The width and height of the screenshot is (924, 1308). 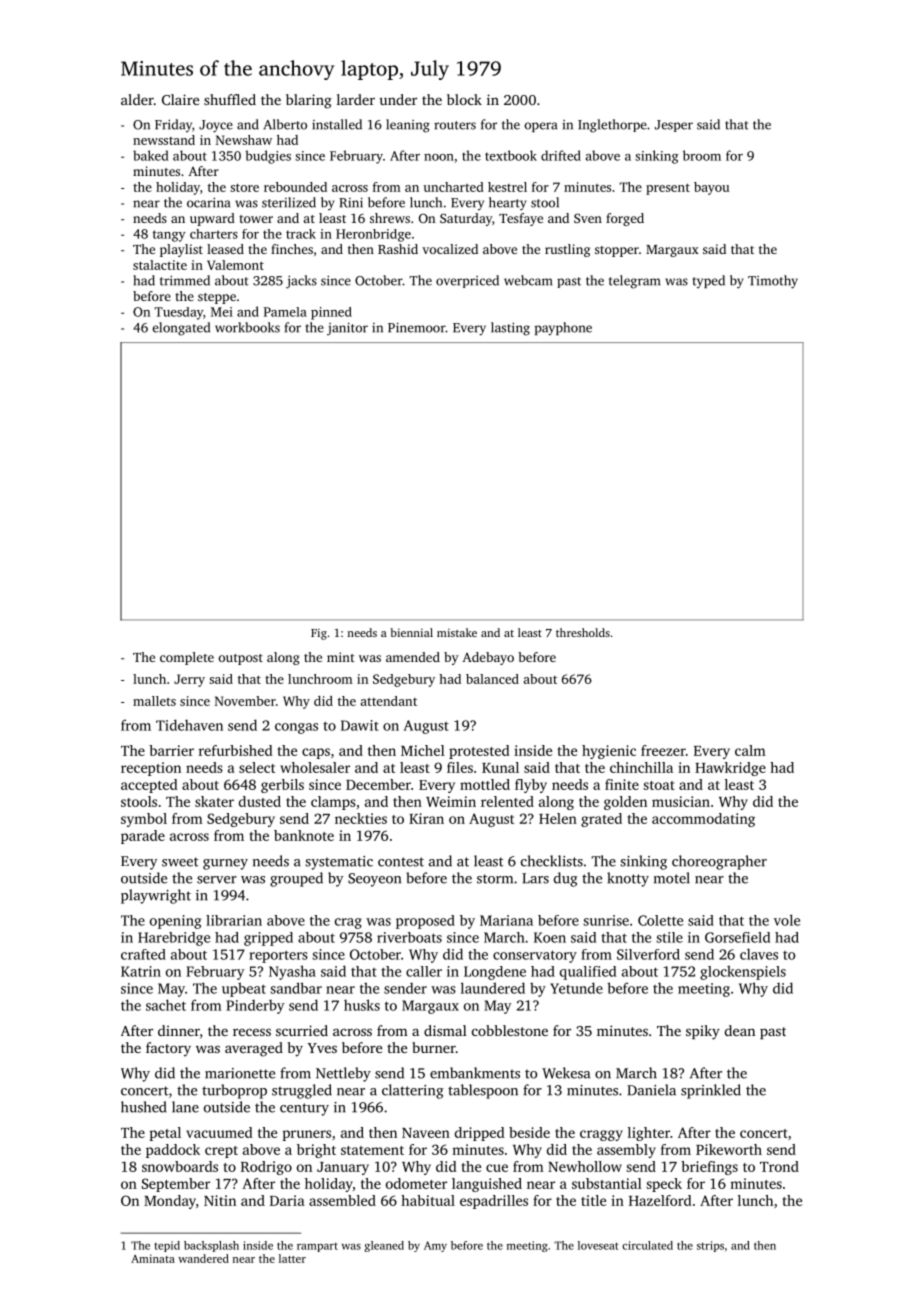 I want to click on Tuesday, so click(x=178, y=313).
